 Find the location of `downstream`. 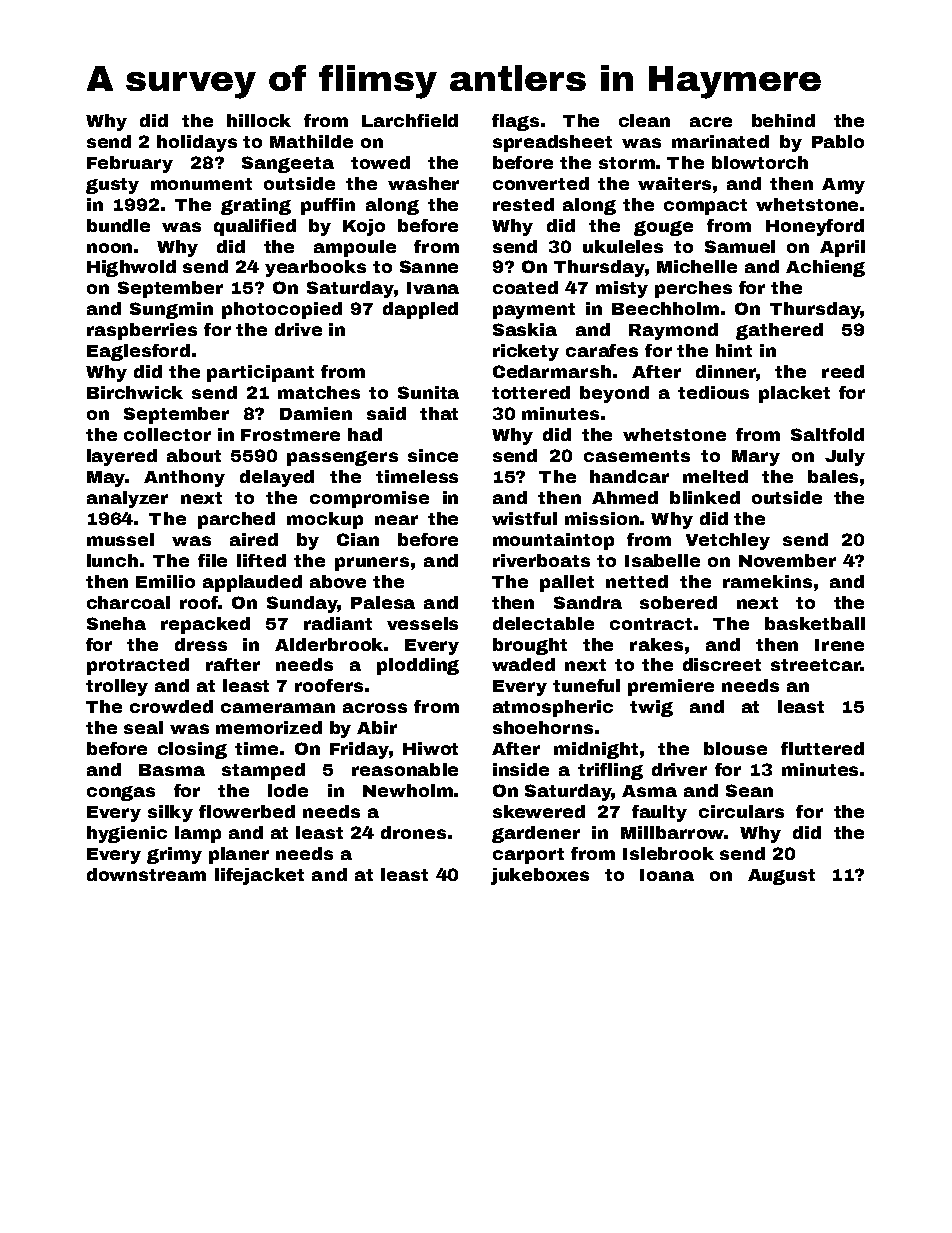

downstream is located at coordinates (146, 874).
